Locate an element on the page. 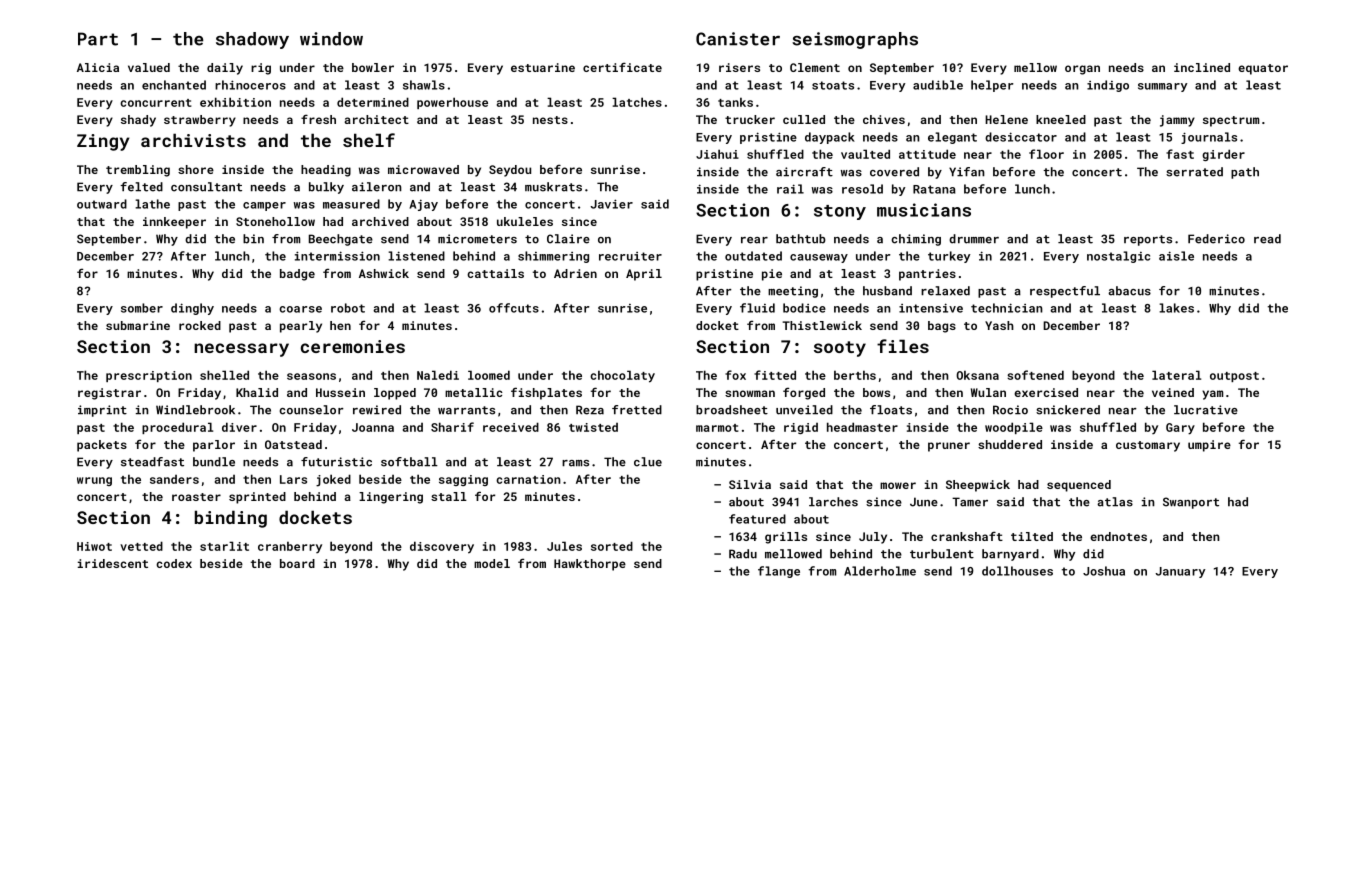 This page has width=1372, height=887. Oksana is located at coordinates (977, 375).
